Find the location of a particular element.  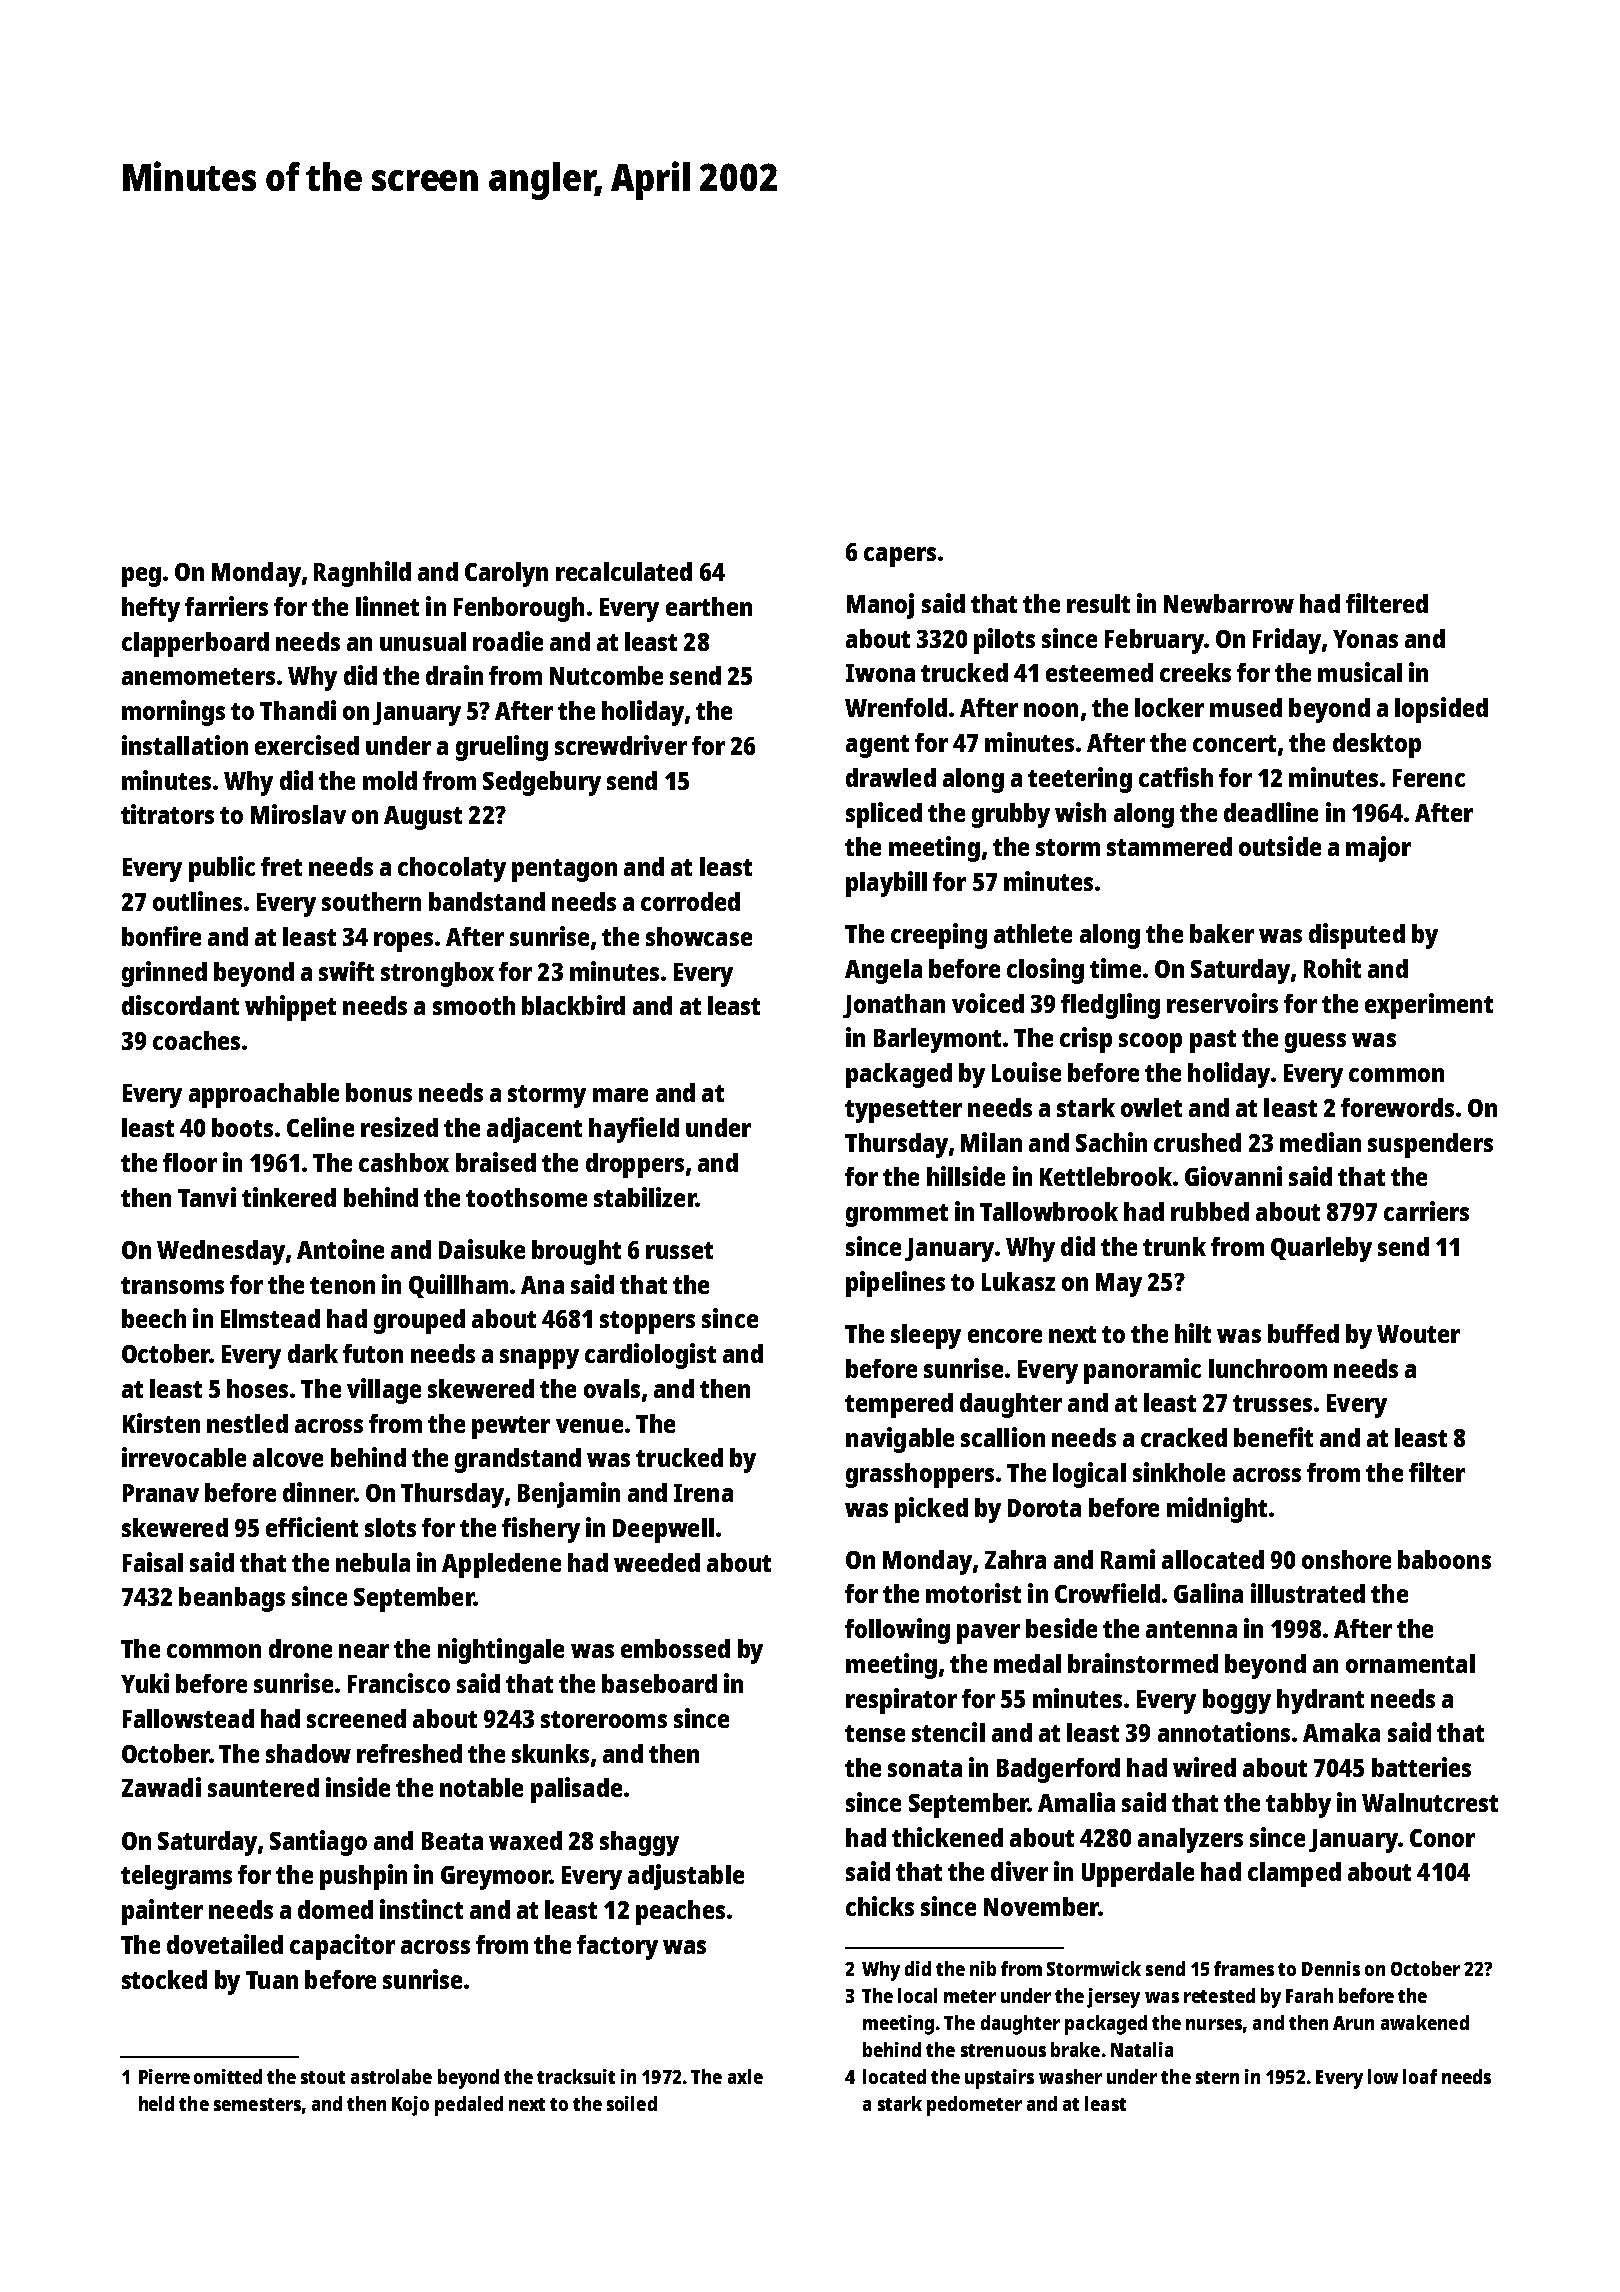

recalculated is located at coordinates (624, 571).
